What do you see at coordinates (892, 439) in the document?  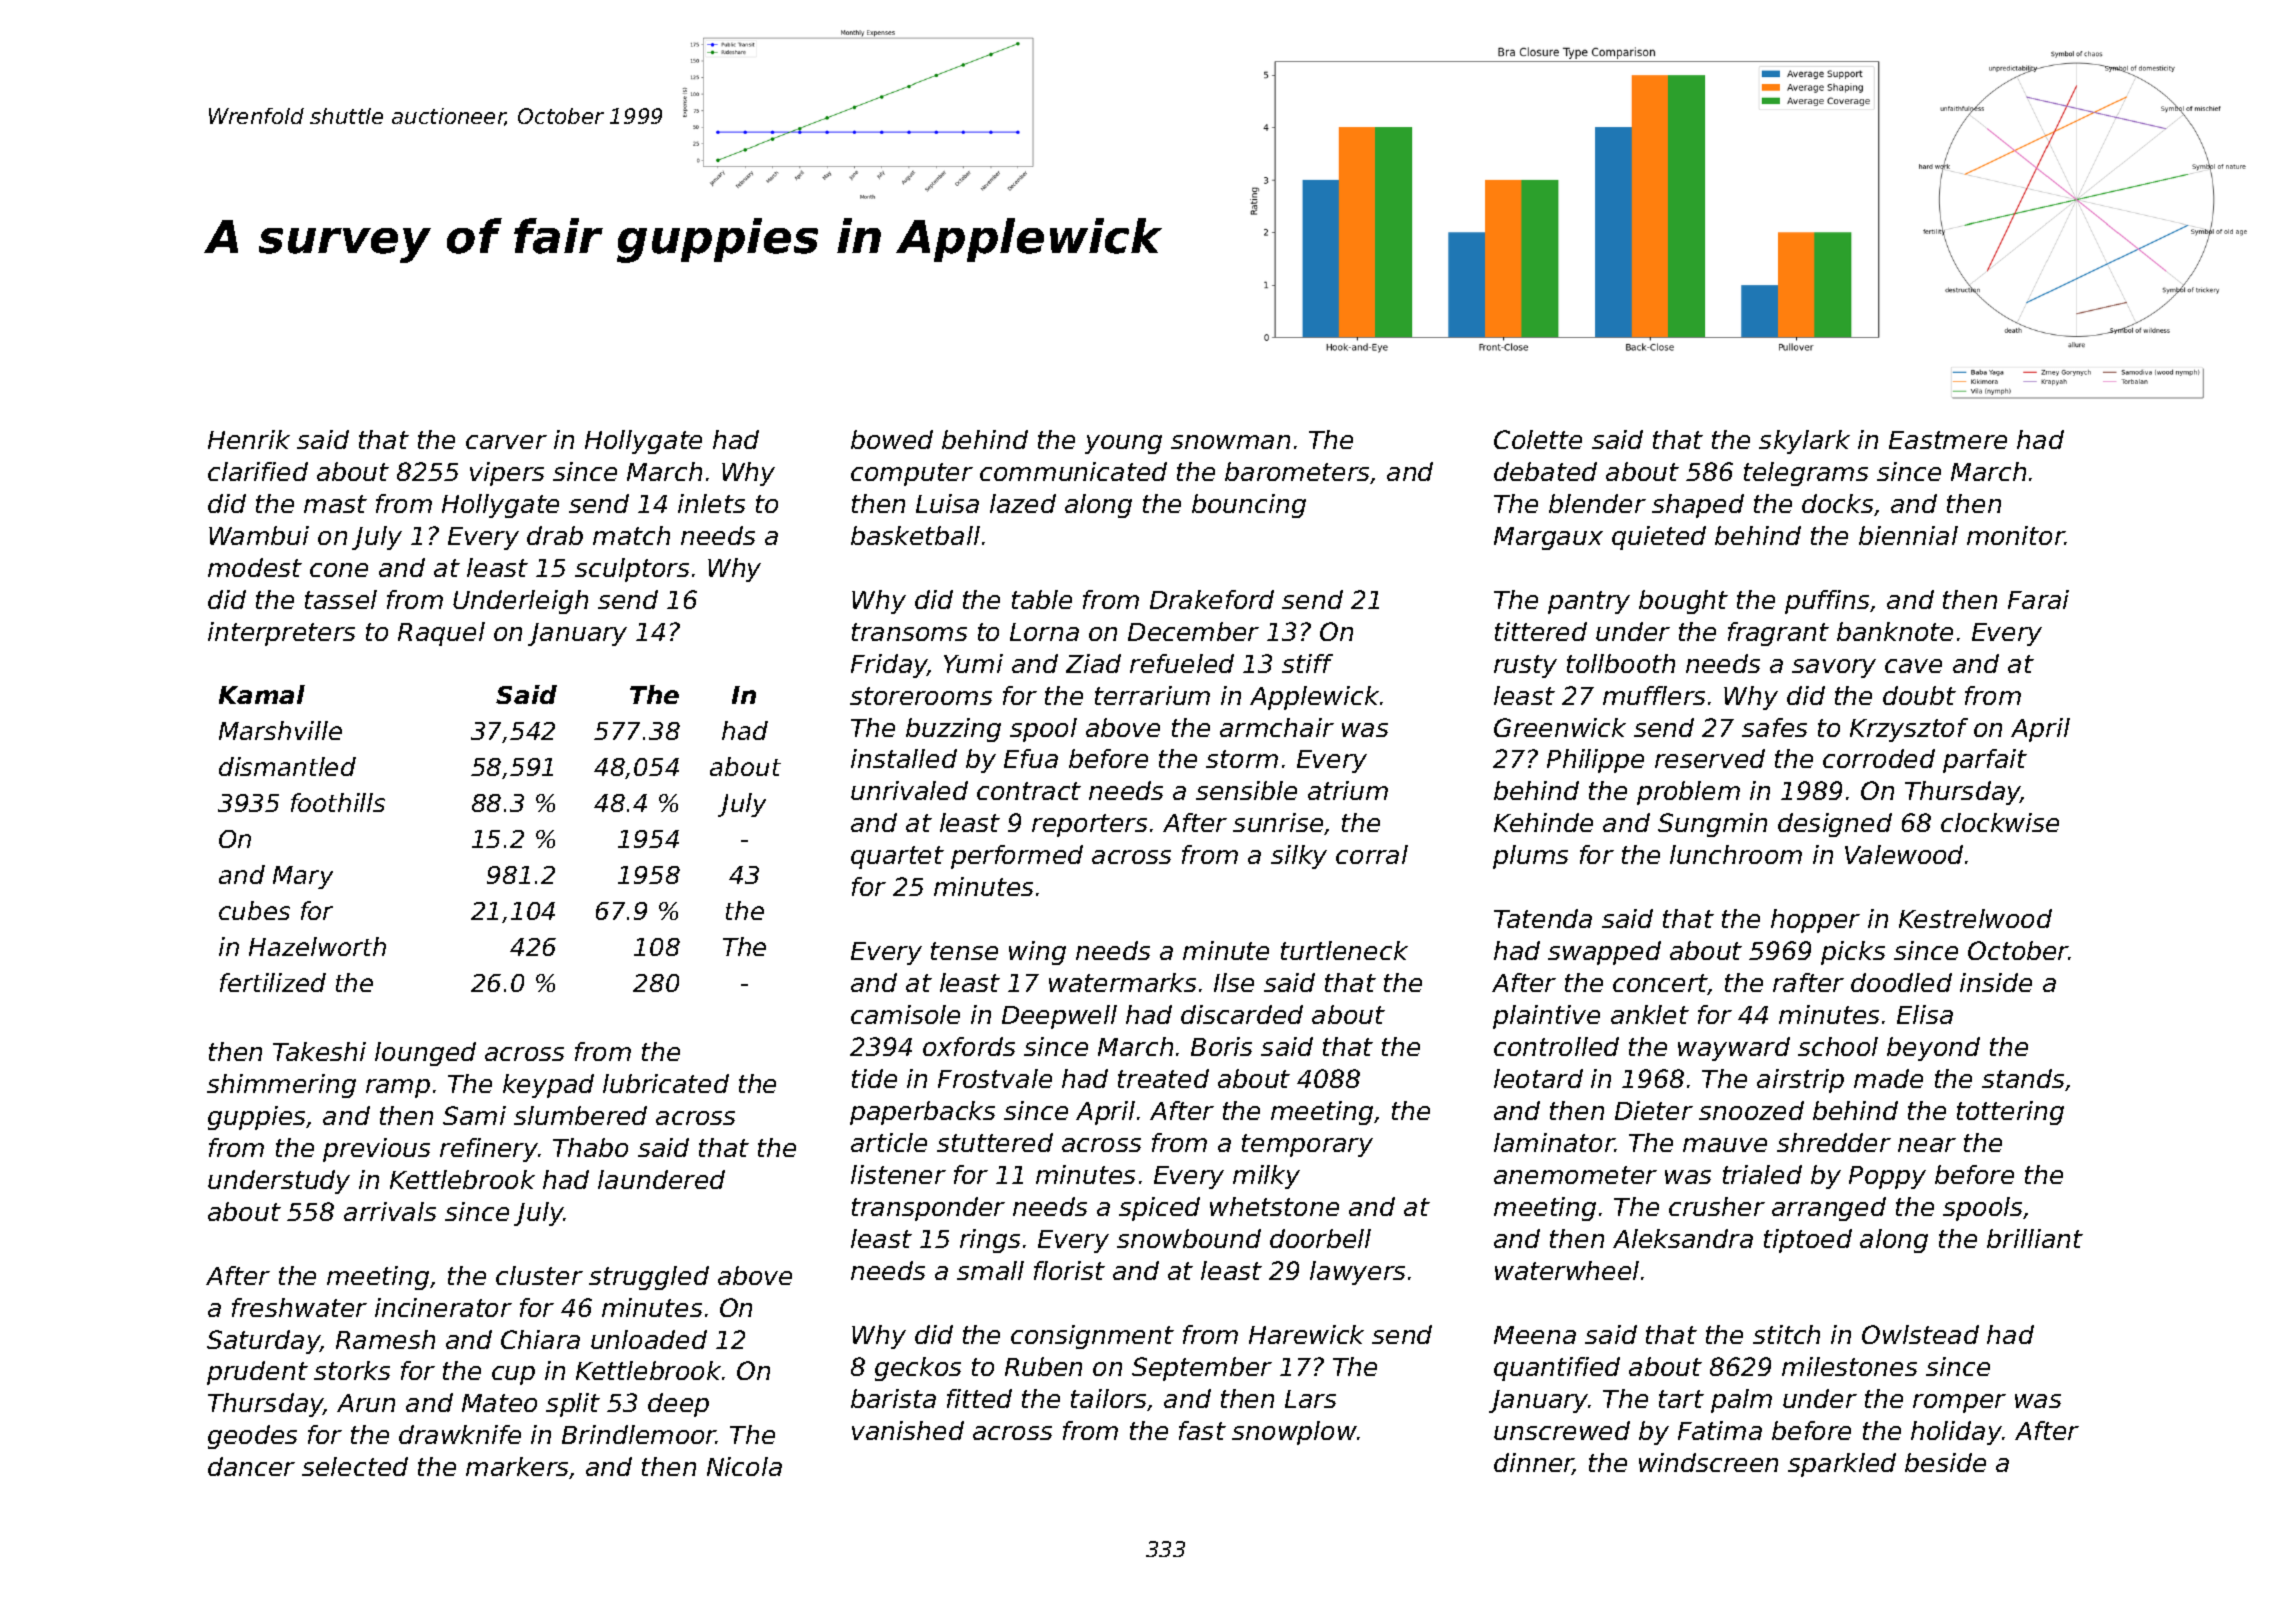 I see `bowed` at bounding box center [892, 439].
